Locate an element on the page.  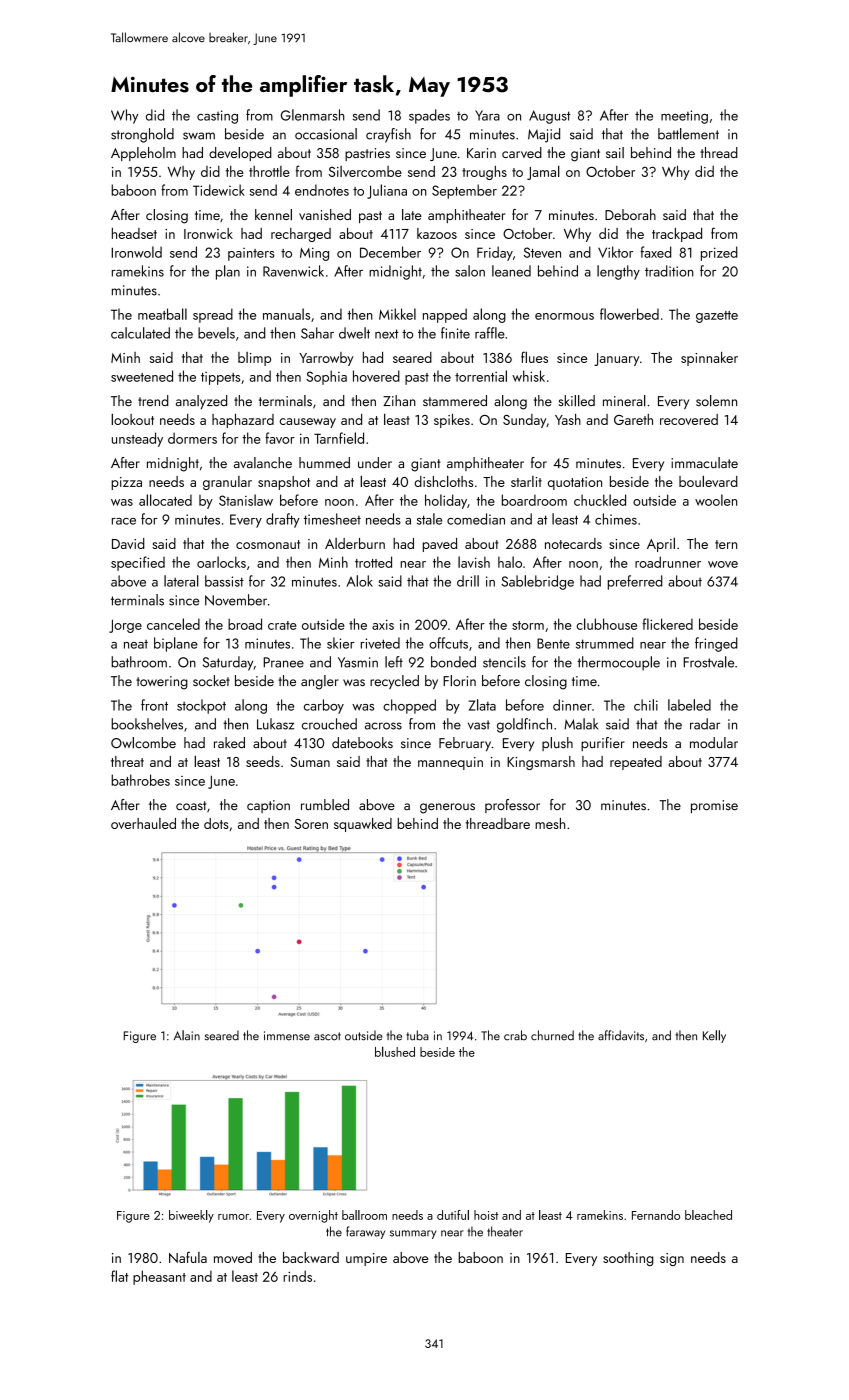
stronghold is located at coordinates (142, 135).
